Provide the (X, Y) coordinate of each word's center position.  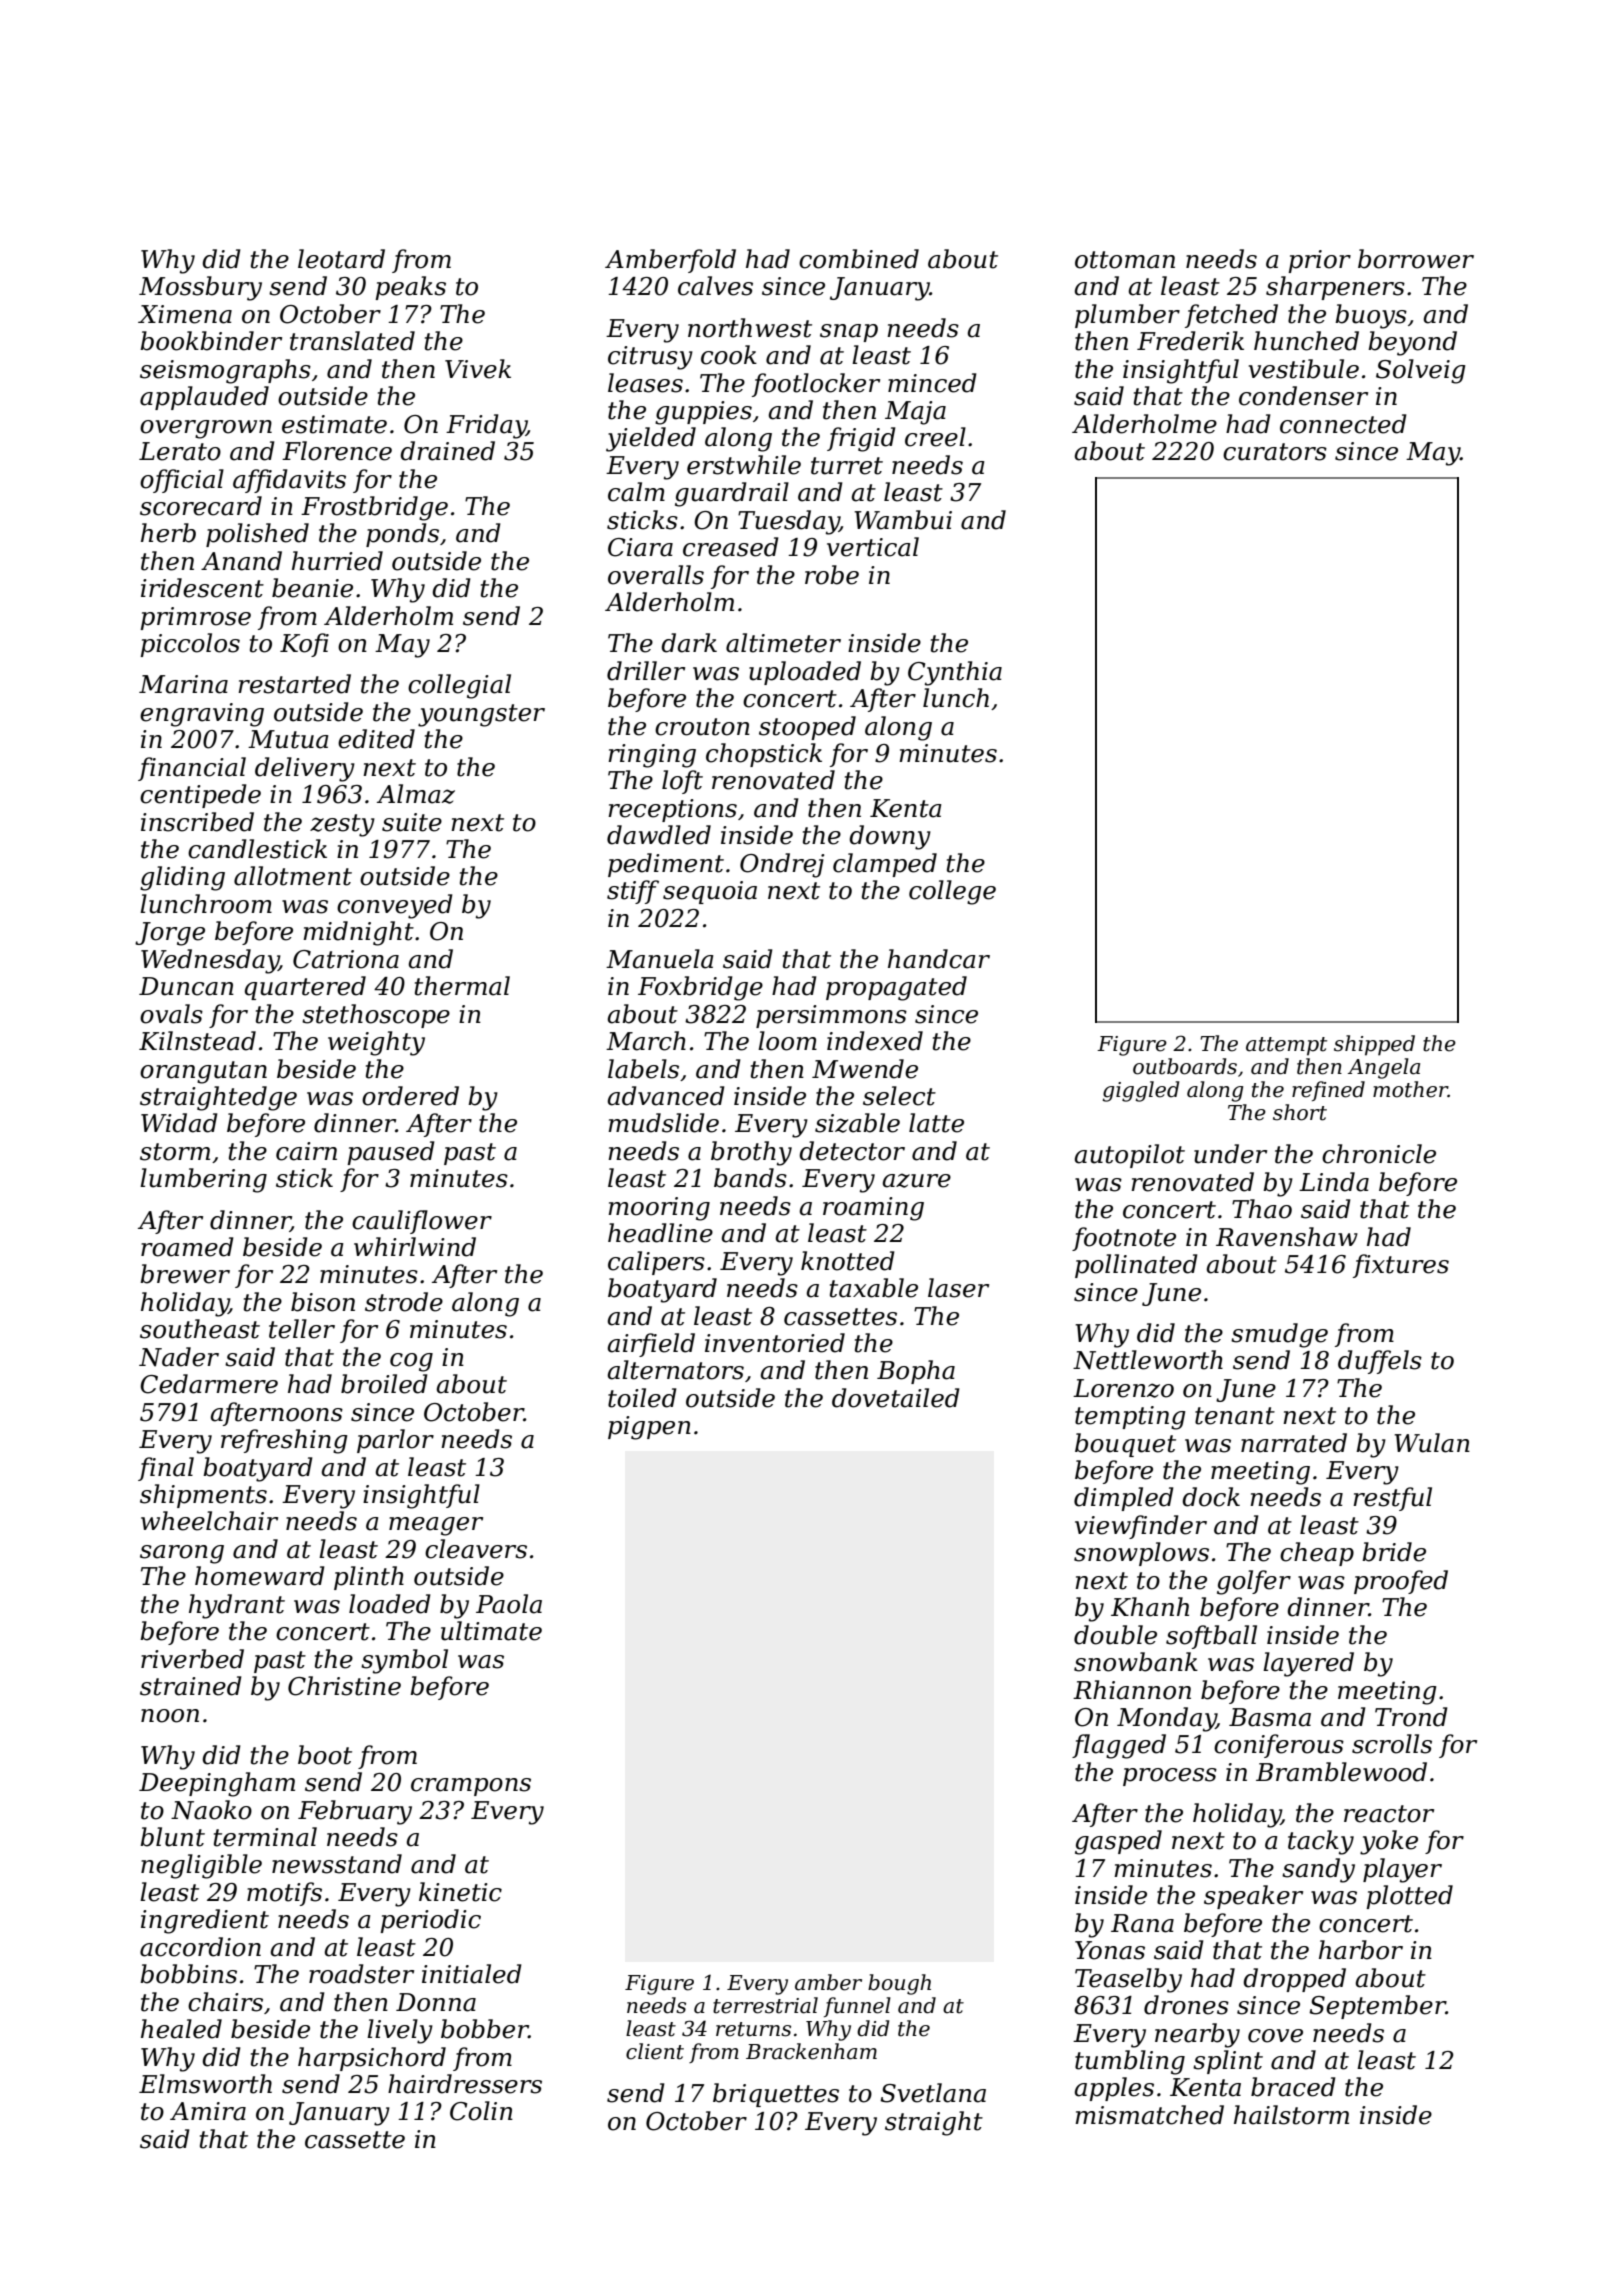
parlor (395, 1441)
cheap (1317, 1554)
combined (859, 259)
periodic (430, 1921)
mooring (659, 1209)
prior (1319, 261)
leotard (341, 259)
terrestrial (765, 2005)
